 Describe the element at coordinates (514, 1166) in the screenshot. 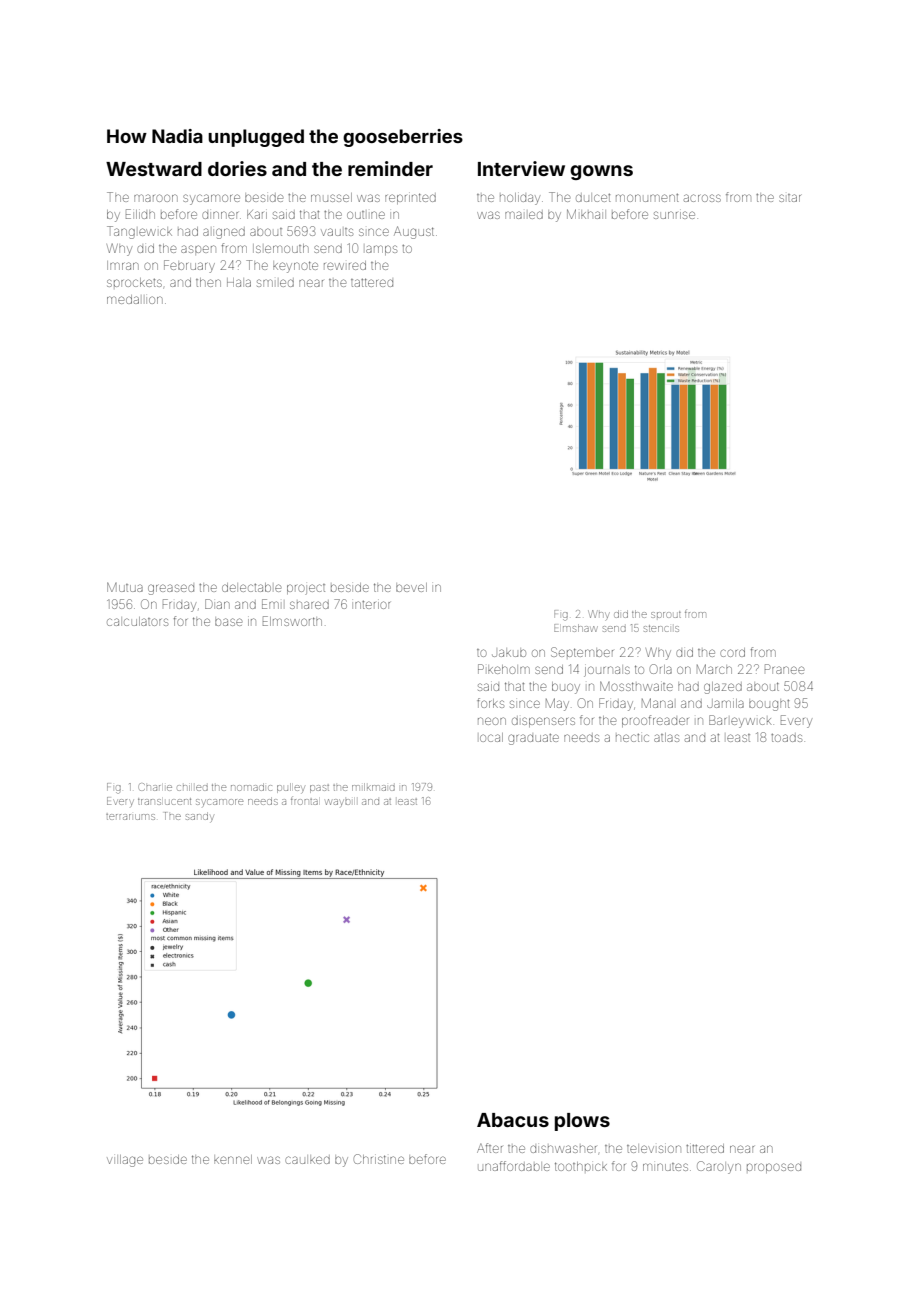

I see `unaffordable` at that location.
